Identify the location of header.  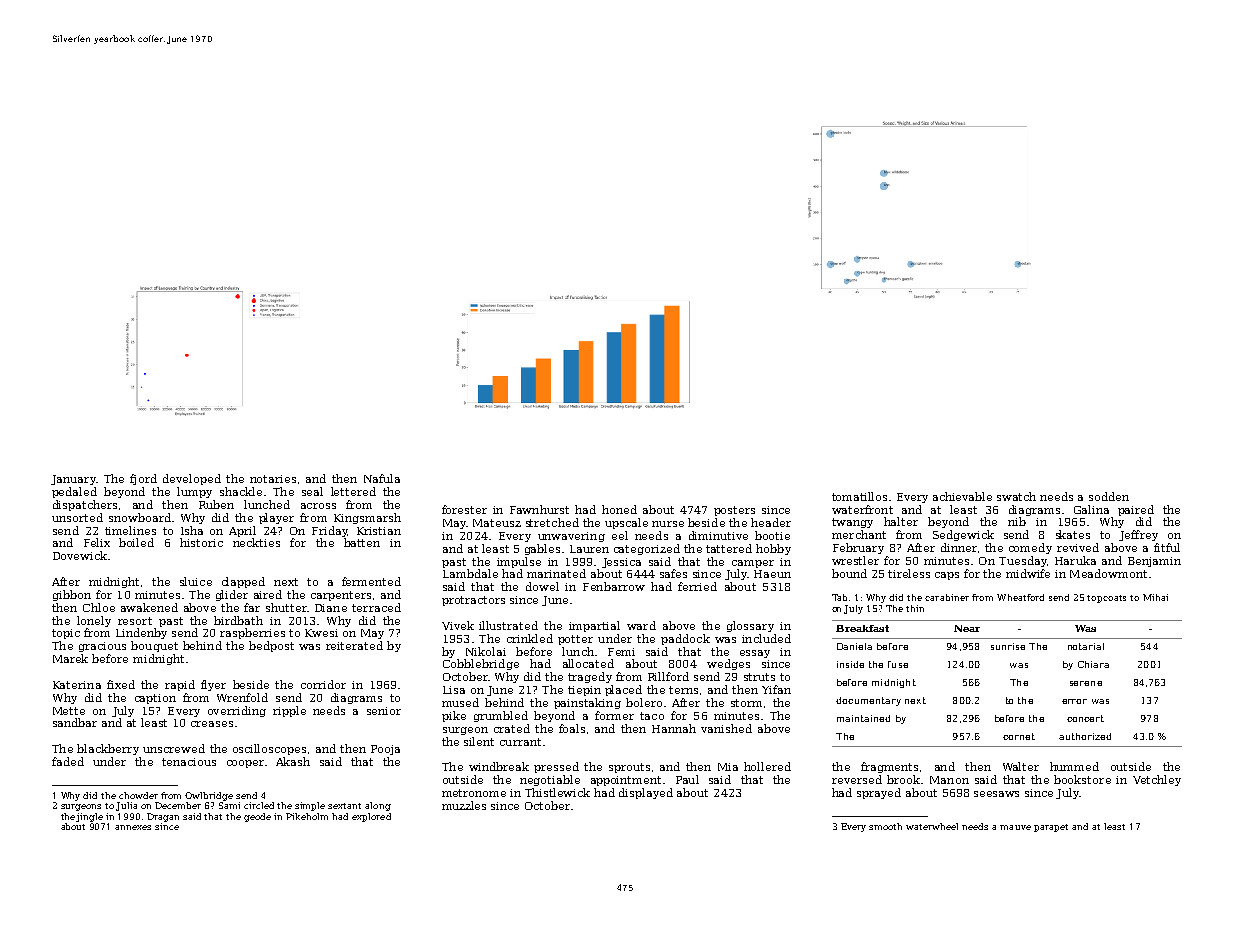
(771, 522).
